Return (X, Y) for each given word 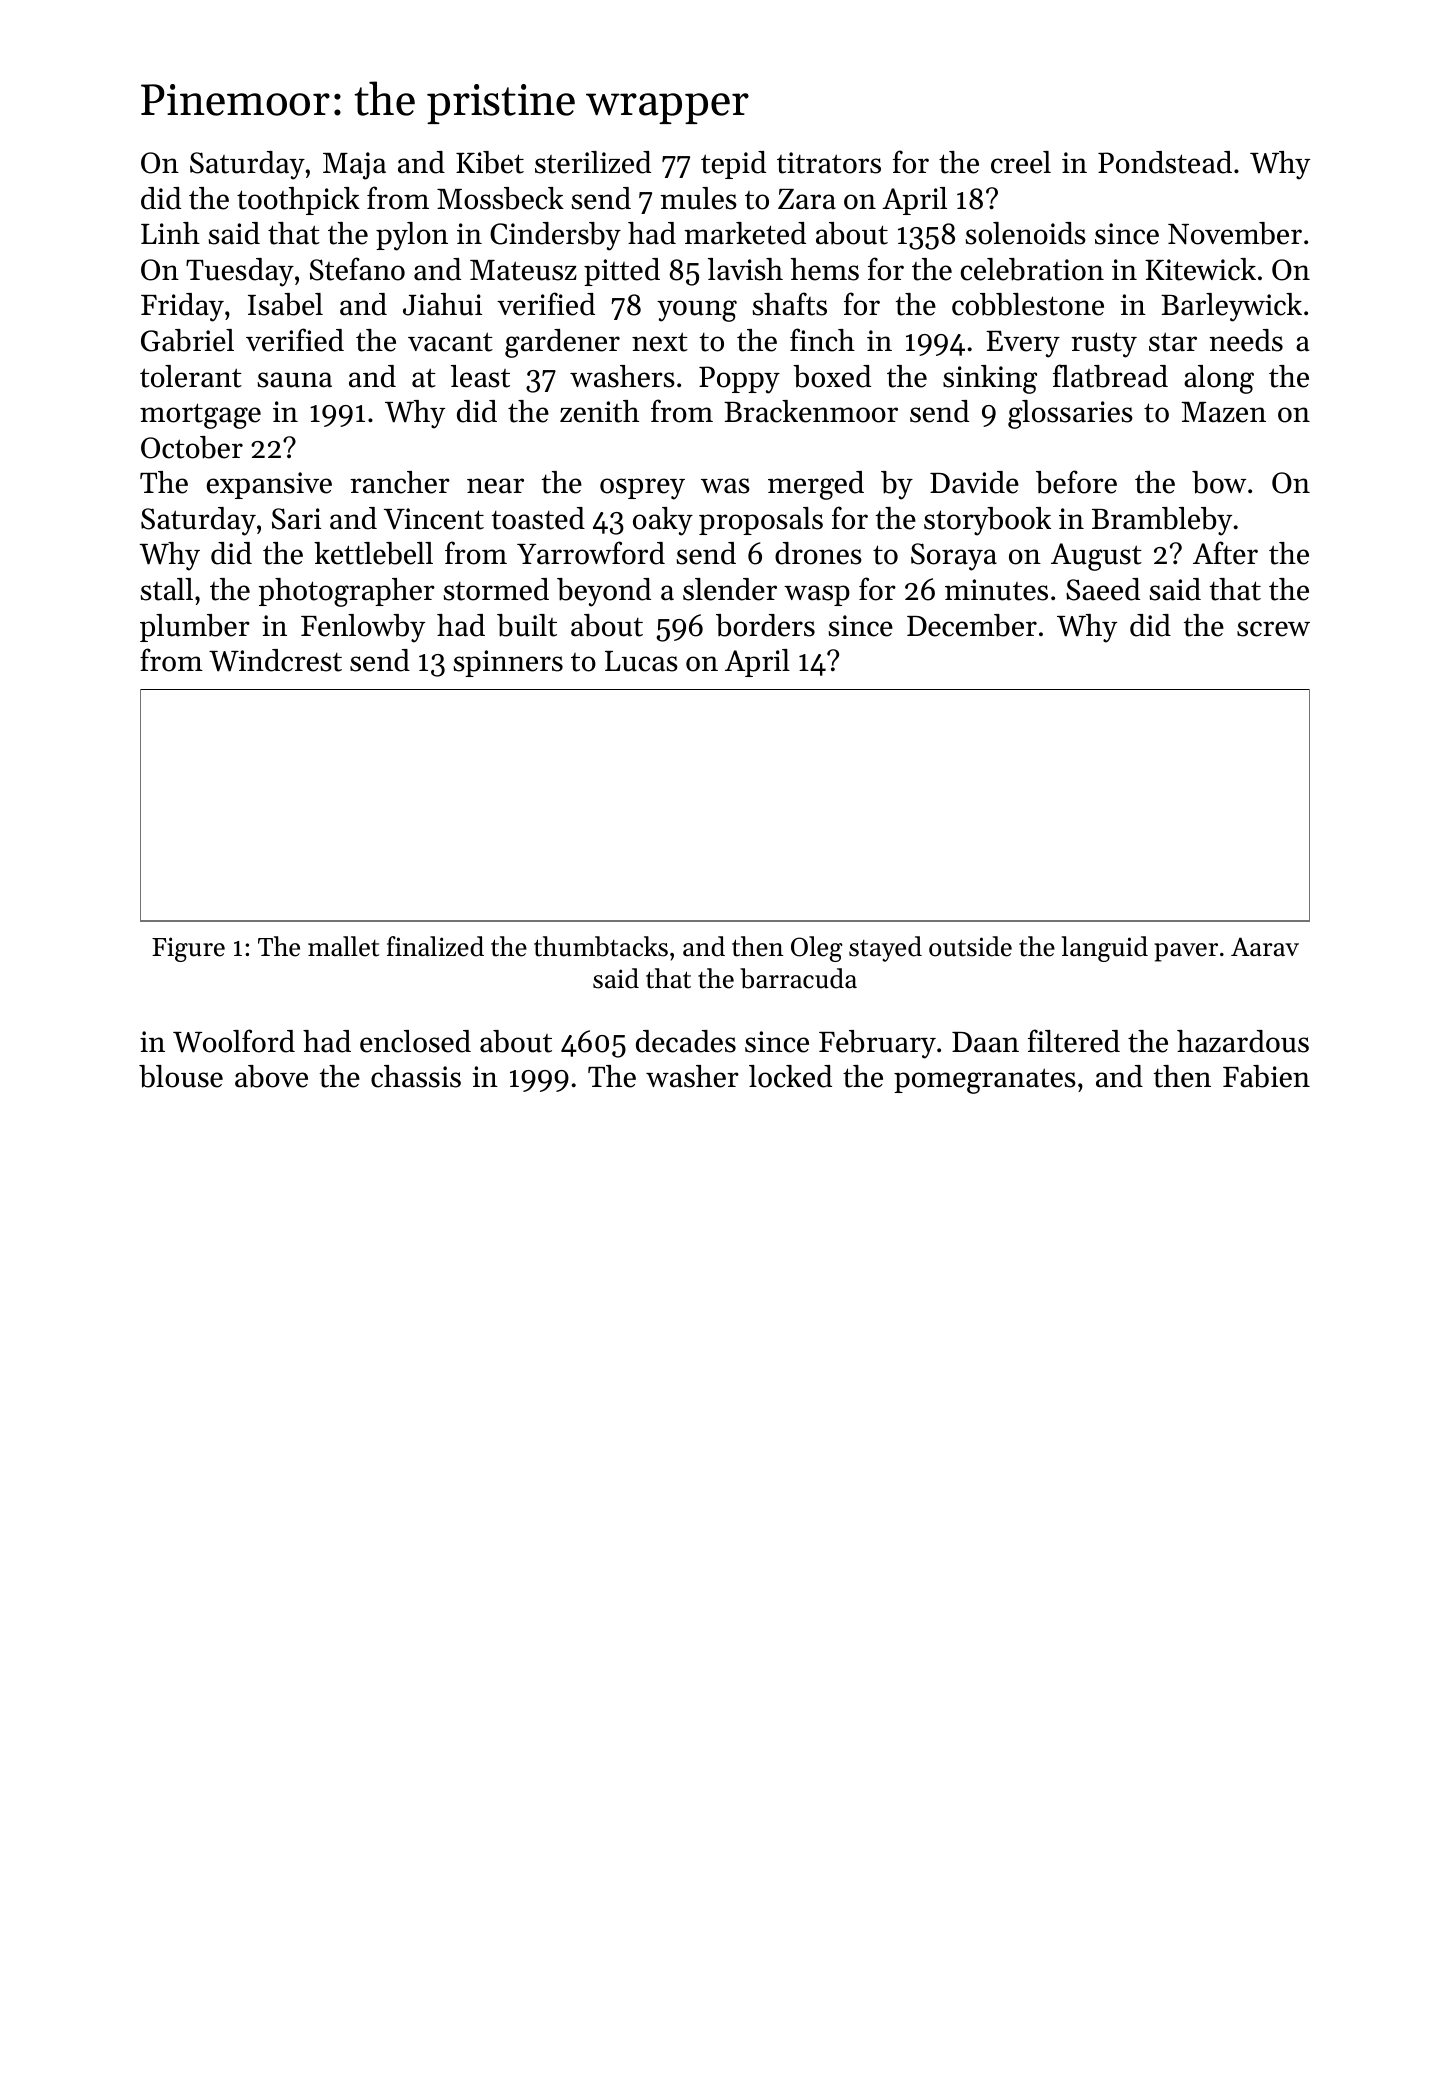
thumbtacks (601, 946)
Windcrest (275, 660)
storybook (987, 521)
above (271, 1076)
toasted (538, 518)
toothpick (298, 201)
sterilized (593, 162)
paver (1186, 952)
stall (167, 589)
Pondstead (1165, 162)
